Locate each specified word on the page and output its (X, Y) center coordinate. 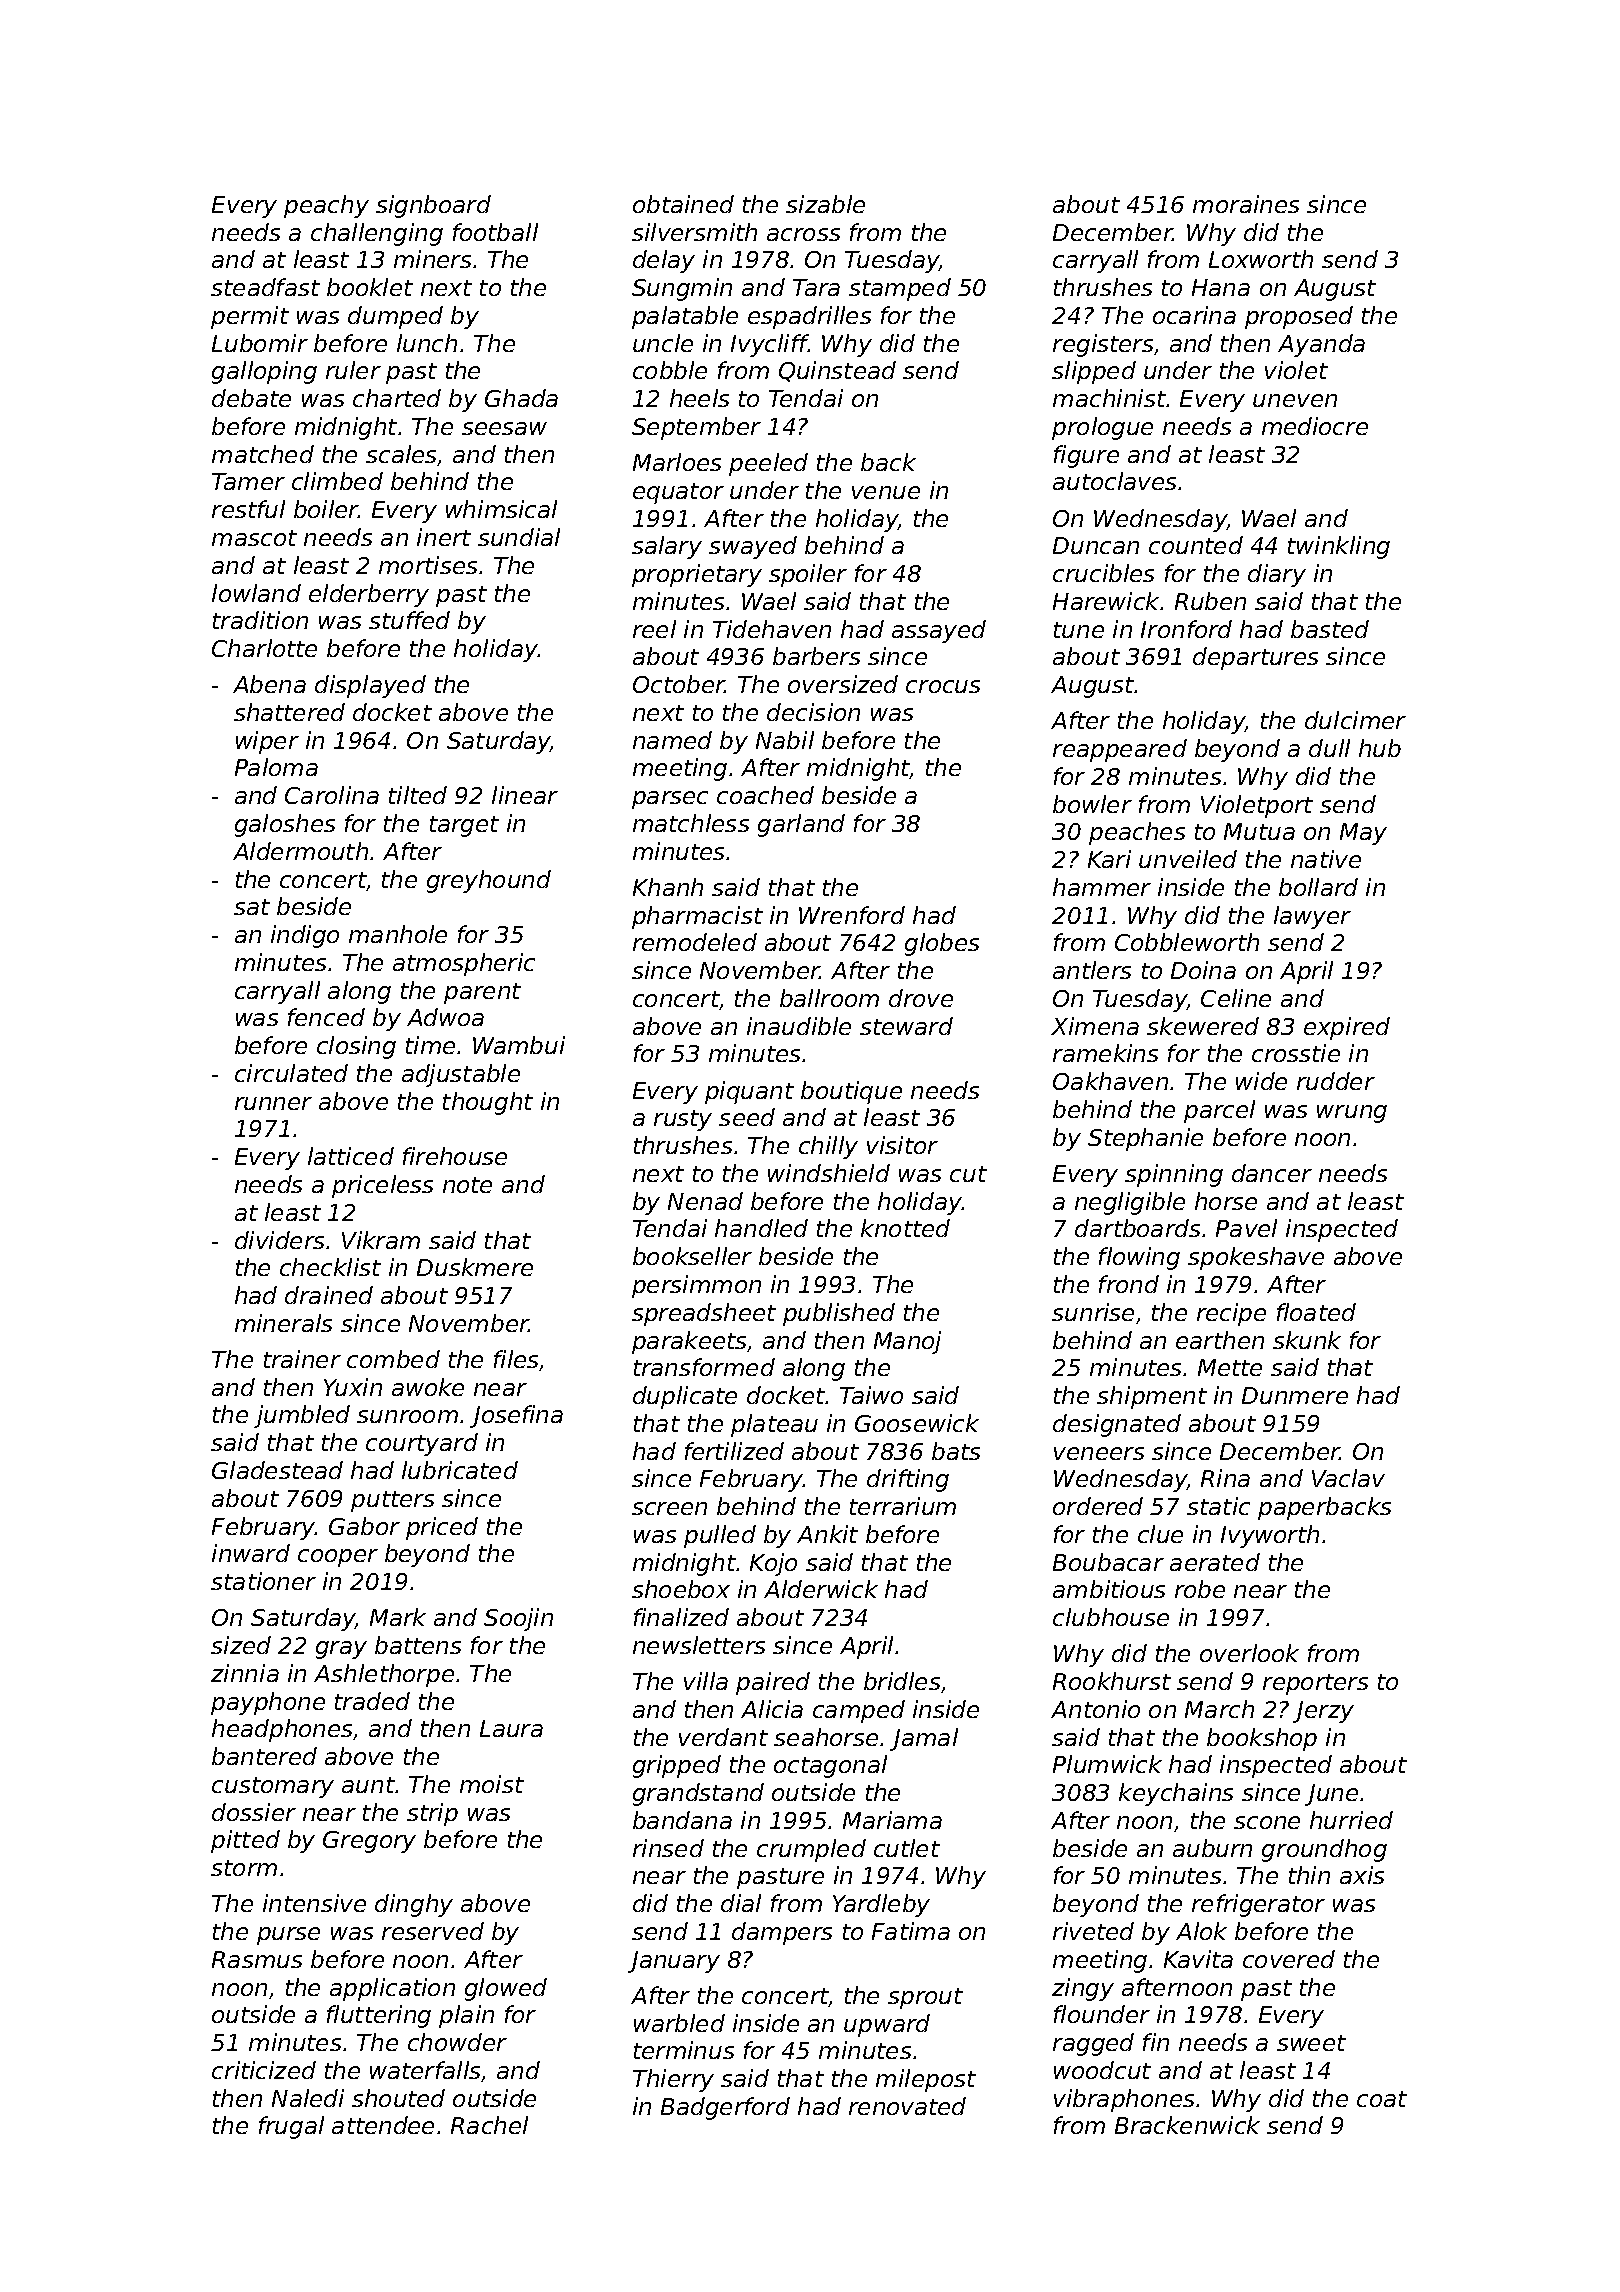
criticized (264, 2070)
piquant (749, 1092)
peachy (326, 206)
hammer (1102, 887)
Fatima (911, 1931)
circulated (291, 1073)
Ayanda (1321, 345)
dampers (782, 1933)
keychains (1176, 1794)
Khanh (668, 887)
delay (664, 261)
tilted (418, 795)
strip (432, 1814)
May (1363, 834)
